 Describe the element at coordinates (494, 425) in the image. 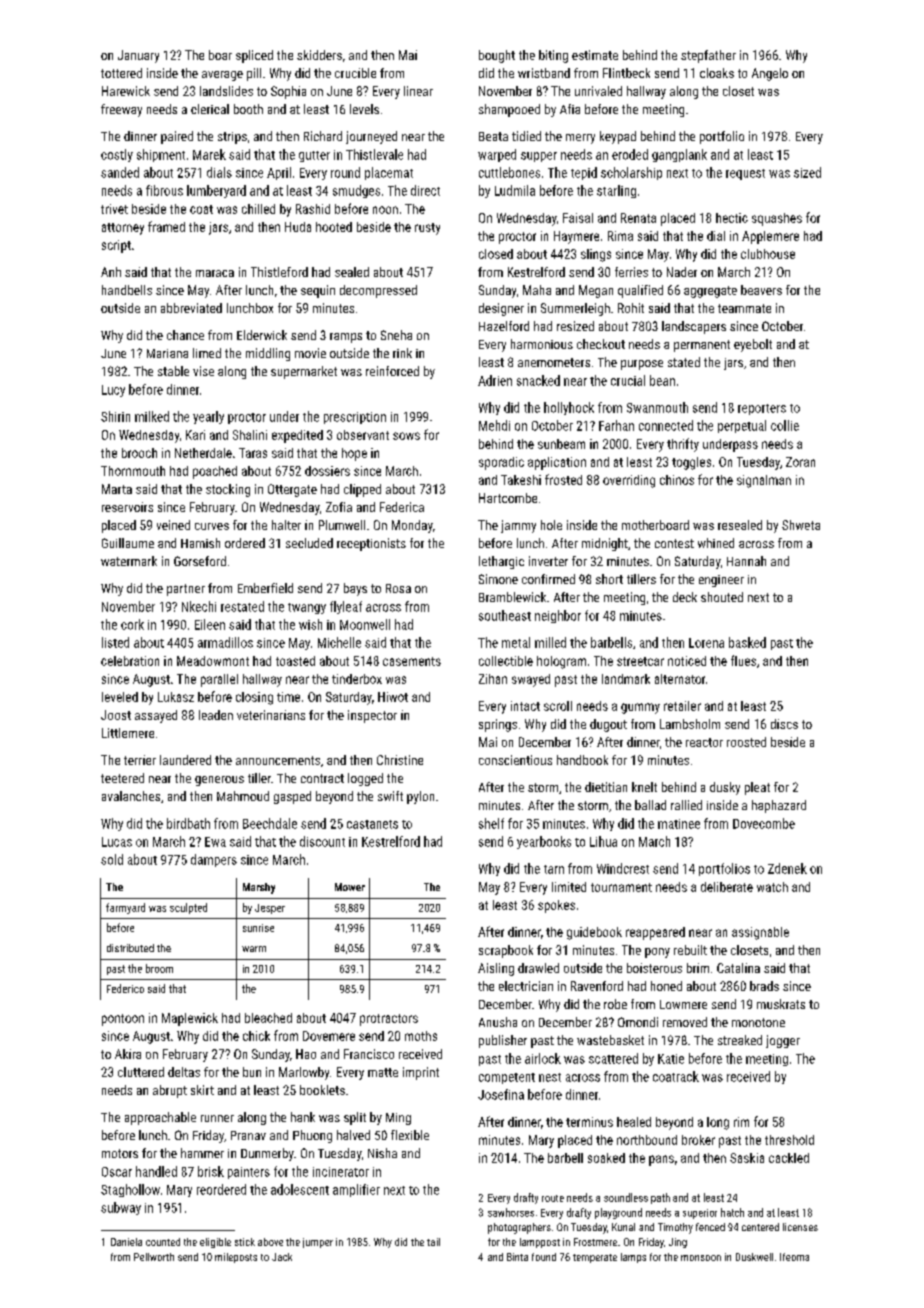

I see `Mehdi` at that location.
